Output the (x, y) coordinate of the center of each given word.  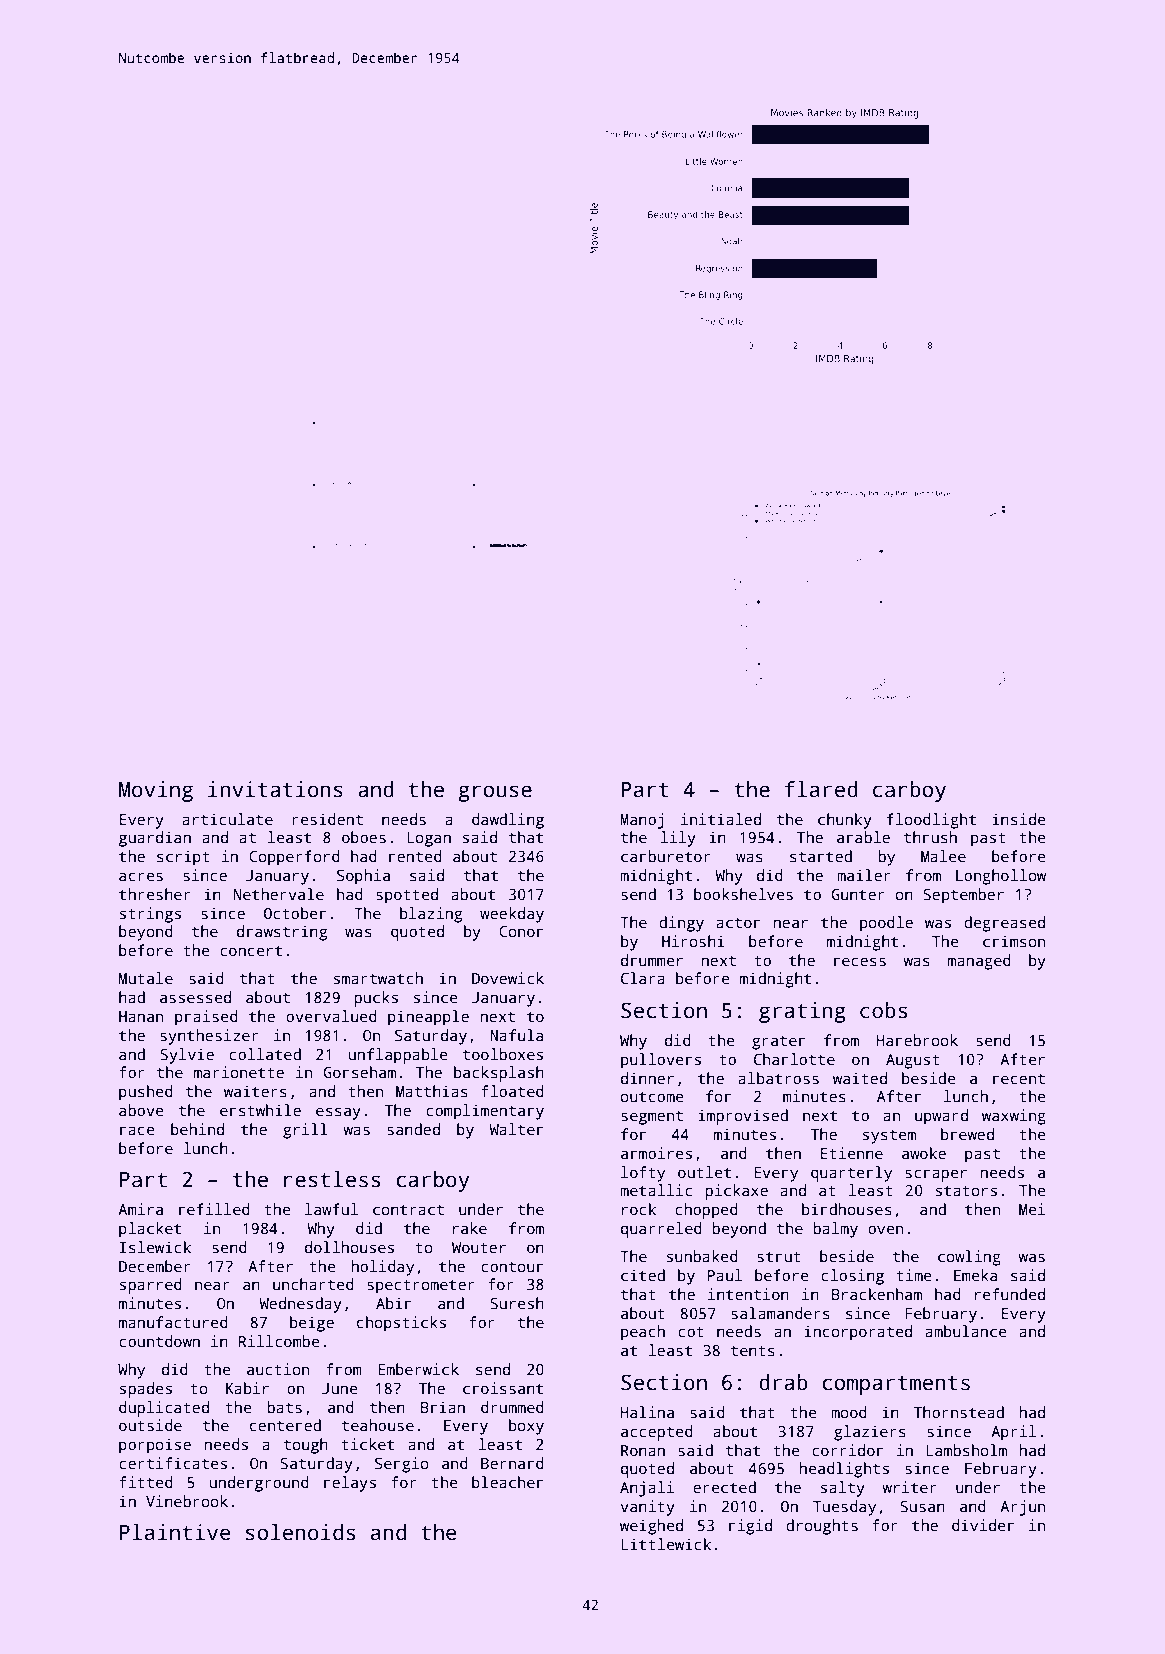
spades (146, 1390)
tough (306, 1446)
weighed (651, 1527)
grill (305, 1131)
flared (821, 789)
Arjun (1022, 1508)
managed (979, 962)
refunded (1010, 1294)
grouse (495, 793)
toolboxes (503, 1054)
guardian (155, 839)
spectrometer (421, 1287)
